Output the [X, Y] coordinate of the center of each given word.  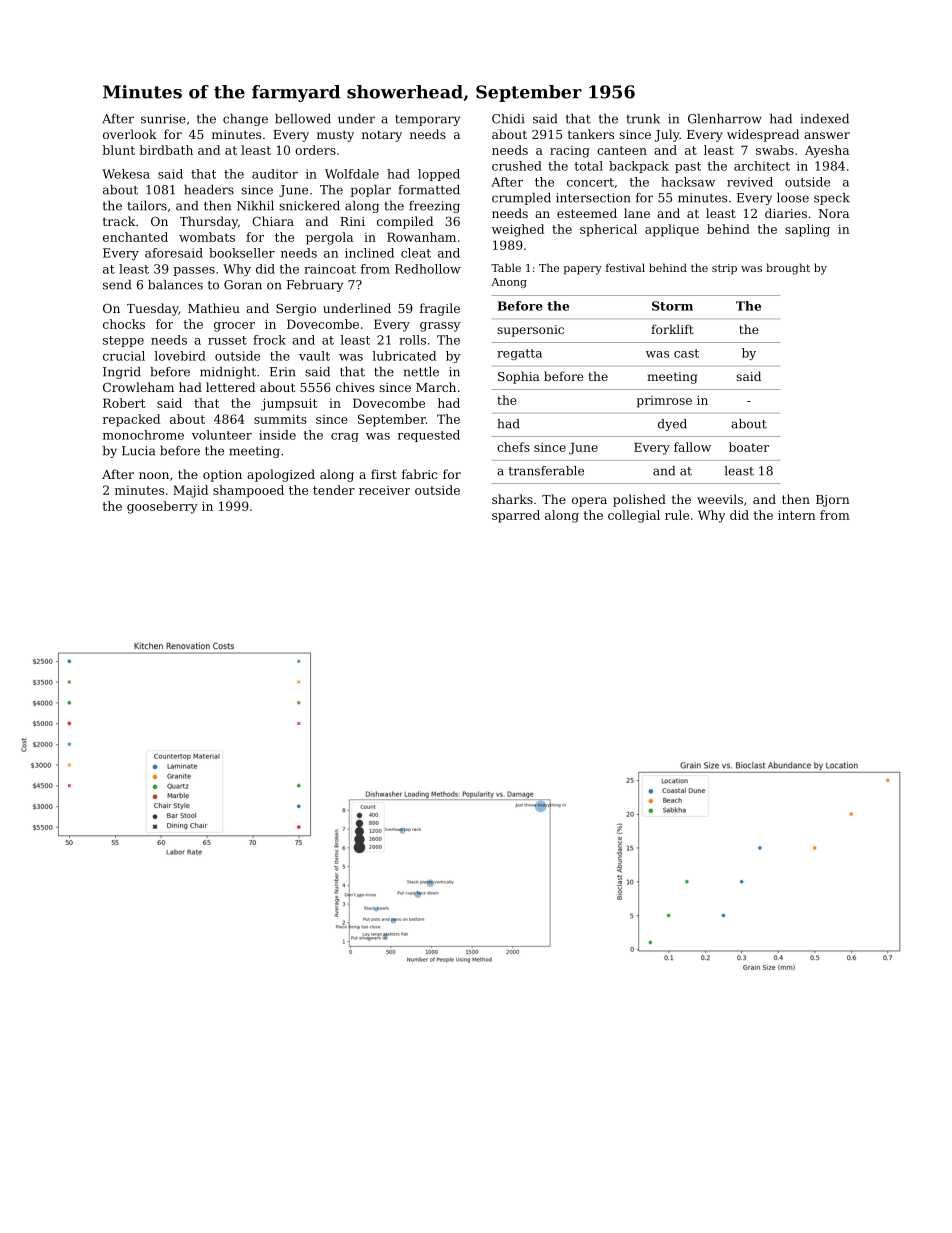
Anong [509, 283]
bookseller [242, 253]
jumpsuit [289, 404]
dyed [672, 425]
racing [570, 152]
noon [154, 475]
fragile [440, 309]
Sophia [519, 377]
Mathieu [214, 308]
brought [788, 269]
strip [724, 269]
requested [429, 436]
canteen [622, 150]
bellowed [303, 119]
